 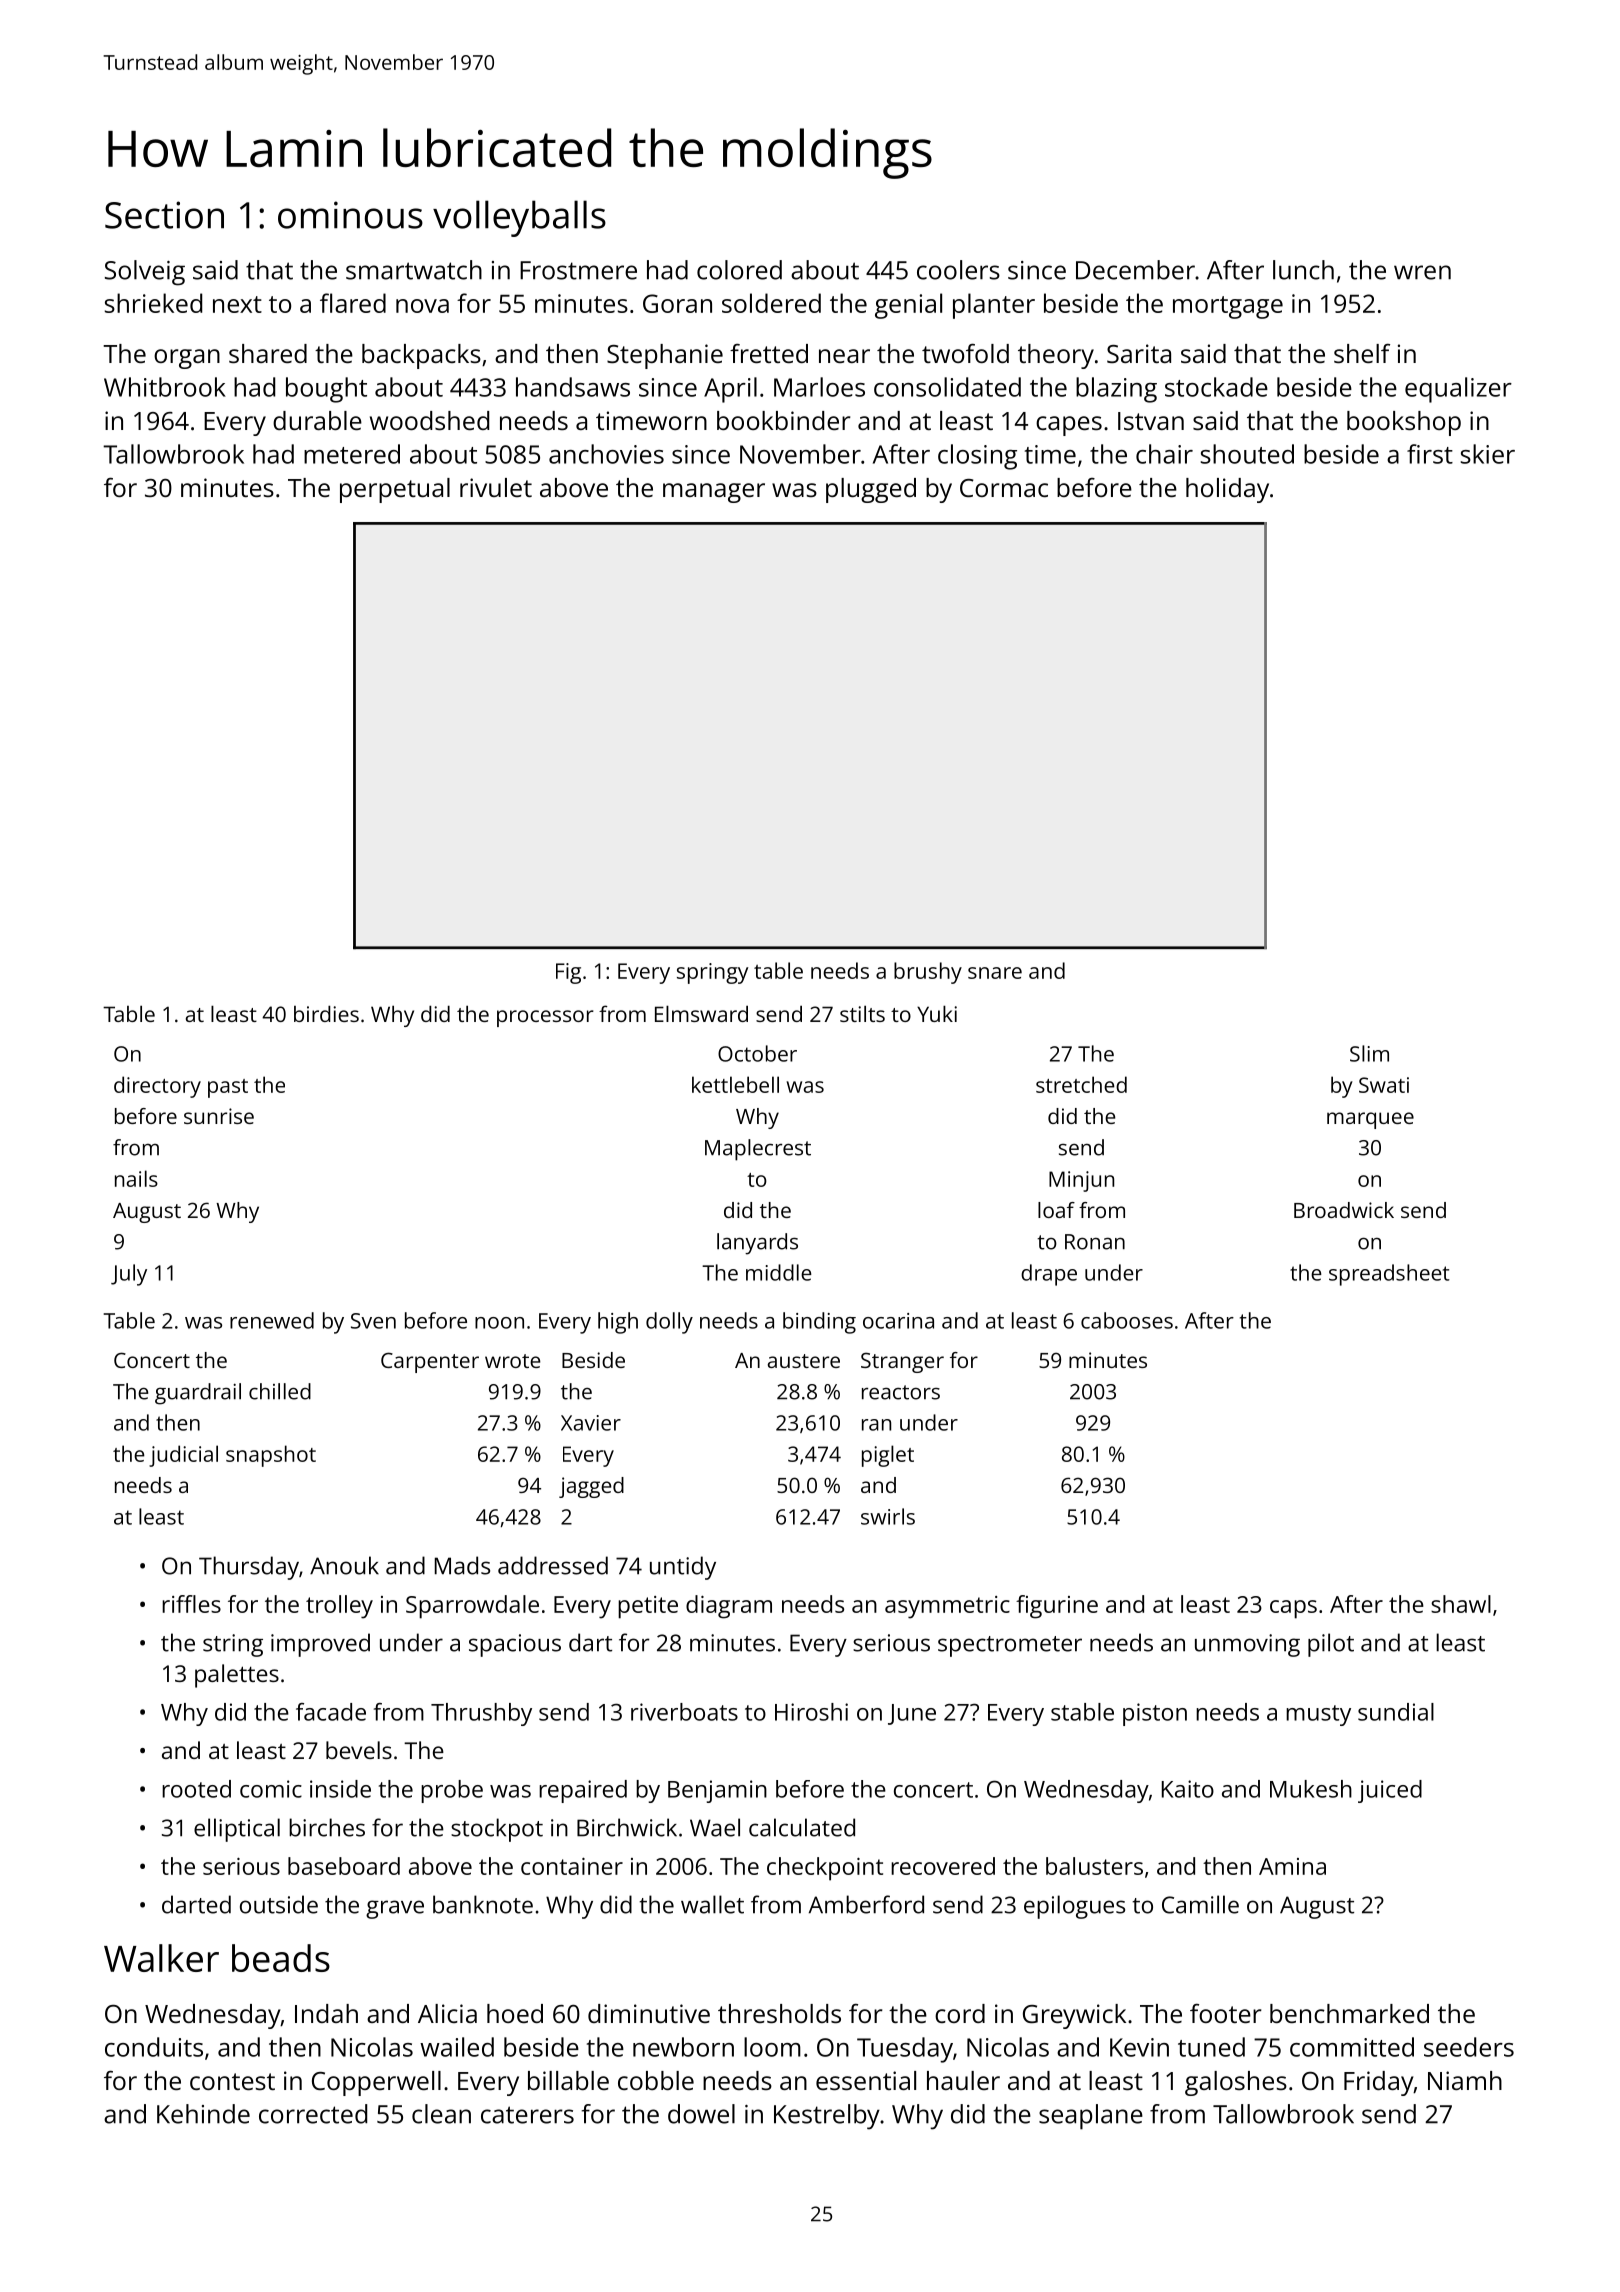 What do you see at coordinates (1458, 390) in the screenshot?
I see `equalizer` at bounding box center [1458, 390].
